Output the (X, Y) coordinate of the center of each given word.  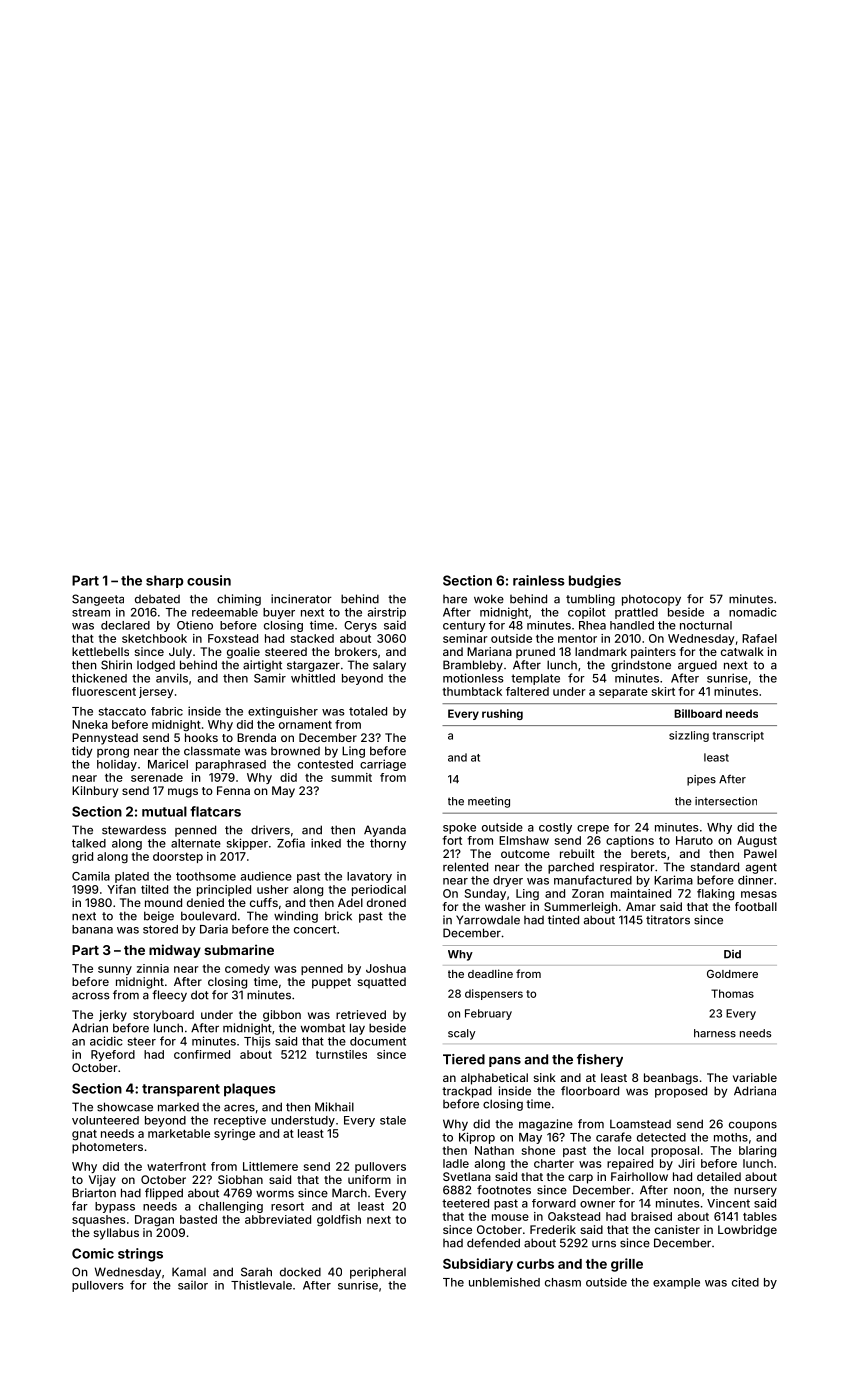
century (464, 626)
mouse (510, 1217)
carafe (614, 1137)
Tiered (464, 1059)
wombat (323, 1028)
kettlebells (100, 651)
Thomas (732, 993)
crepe (593, 829)
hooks (201, 737)
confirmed (202, 1054)
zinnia (153, 968)
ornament (305, 725)
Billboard (698, 713)
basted (198, 1219)
